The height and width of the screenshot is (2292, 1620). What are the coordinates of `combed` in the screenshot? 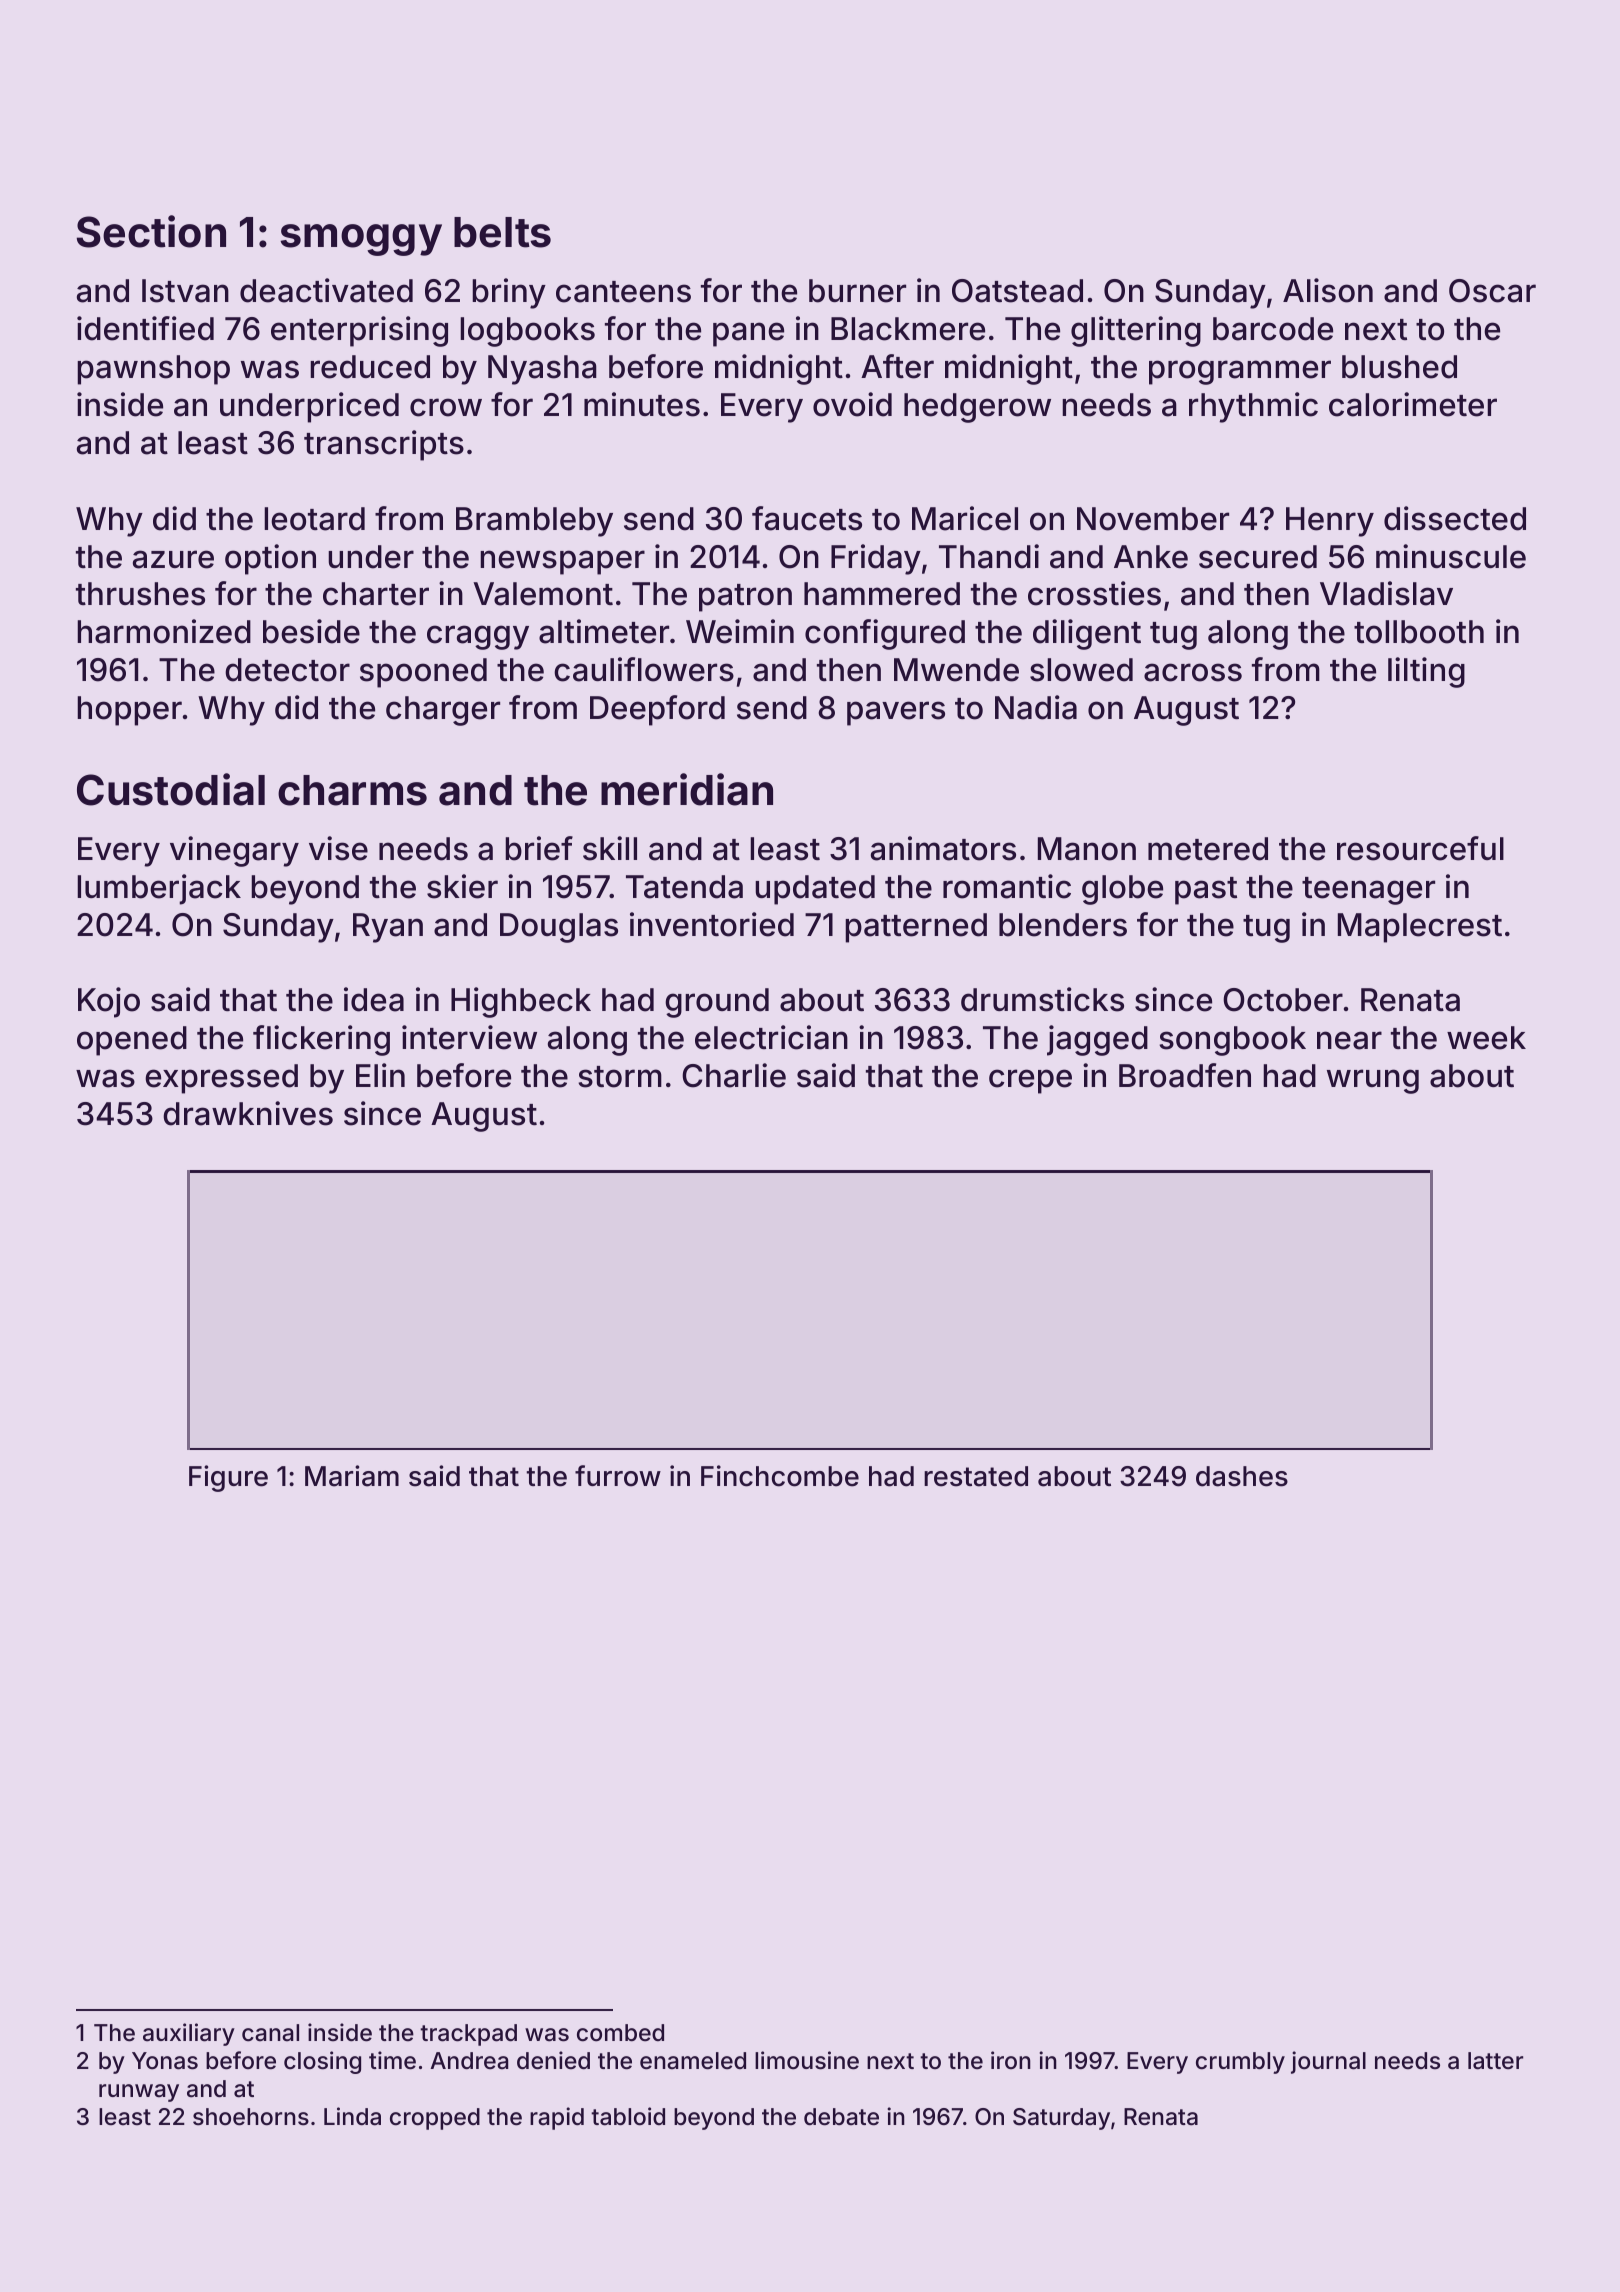 It's located at (620, 2033).
